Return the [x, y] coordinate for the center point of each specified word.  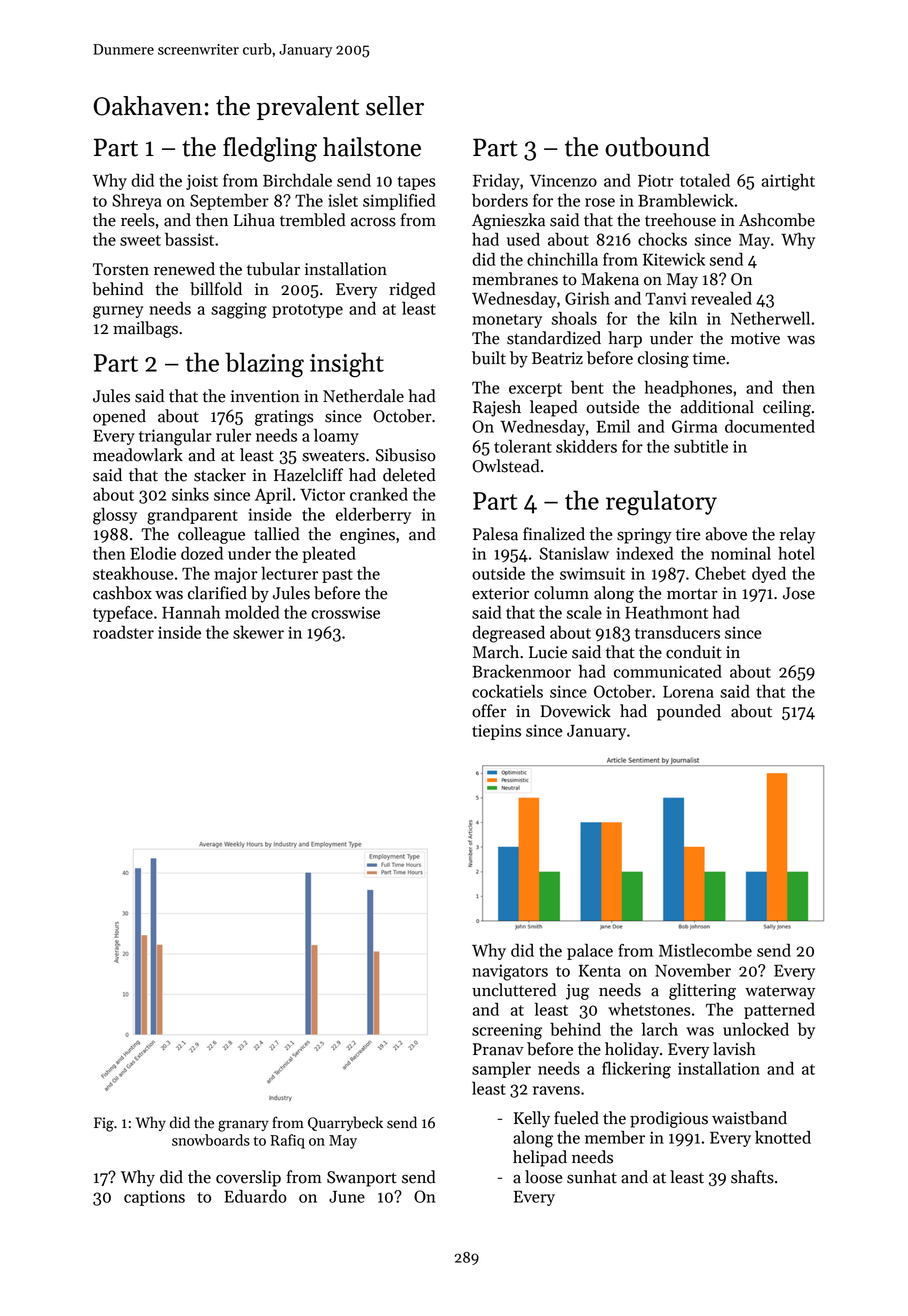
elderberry [373, 515]
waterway [780, 993]
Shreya [137, 201]
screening [507, 1031]
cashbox [122, 593]
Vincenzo [563, 180]
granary [243, 1126]
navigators [510, 972]
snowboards [211, 1140]
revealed [721, 298]
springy [644, 536]
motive [755, 338]
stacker [220, 475]
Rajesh [497, 408]
